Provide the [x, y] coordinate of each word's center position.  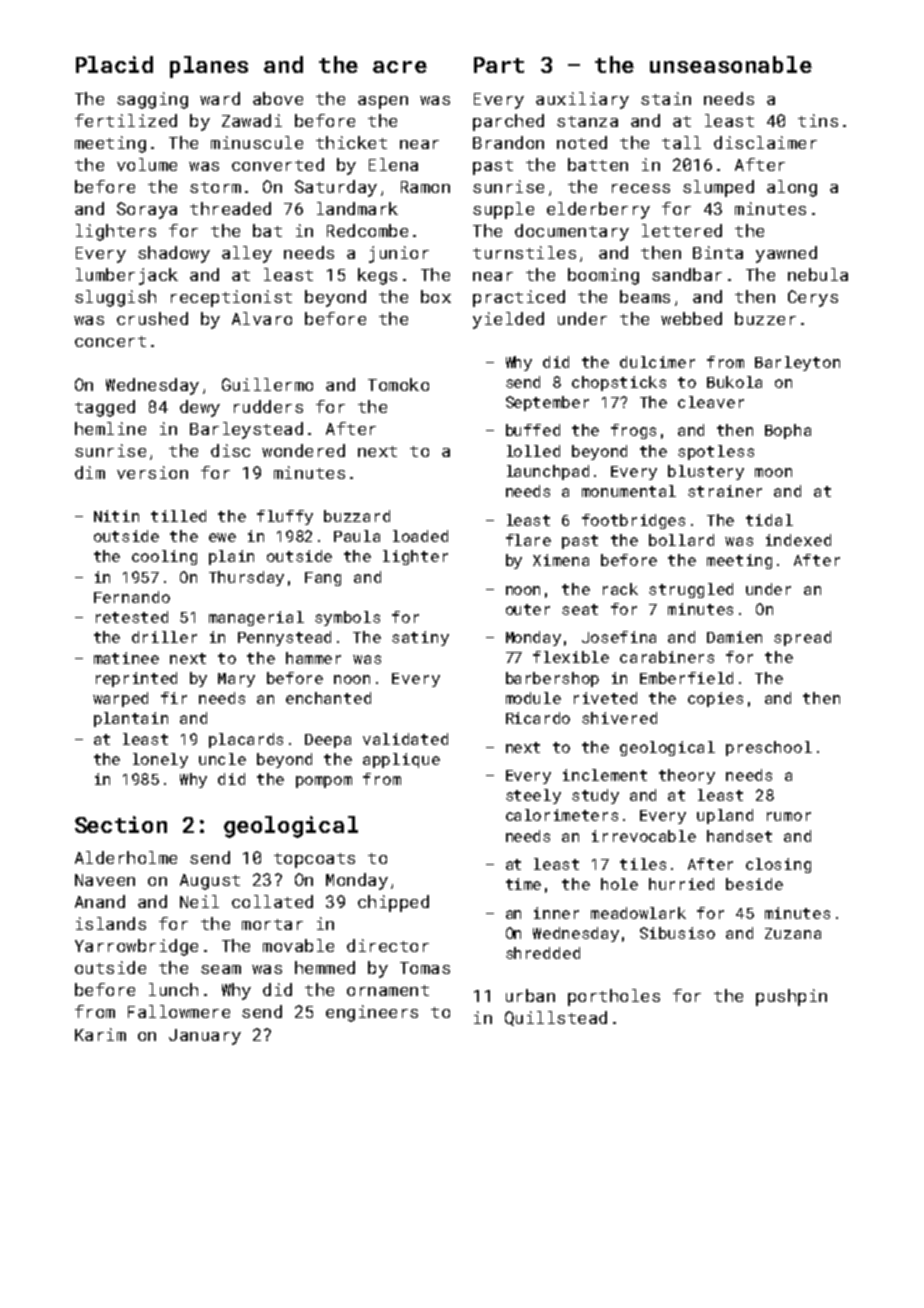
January [205, 1037]
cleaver [711, 402]
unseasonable [731, 64]
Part [499, 65]
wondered [303, 450]
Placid [114, 64]
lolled [533, 451]
